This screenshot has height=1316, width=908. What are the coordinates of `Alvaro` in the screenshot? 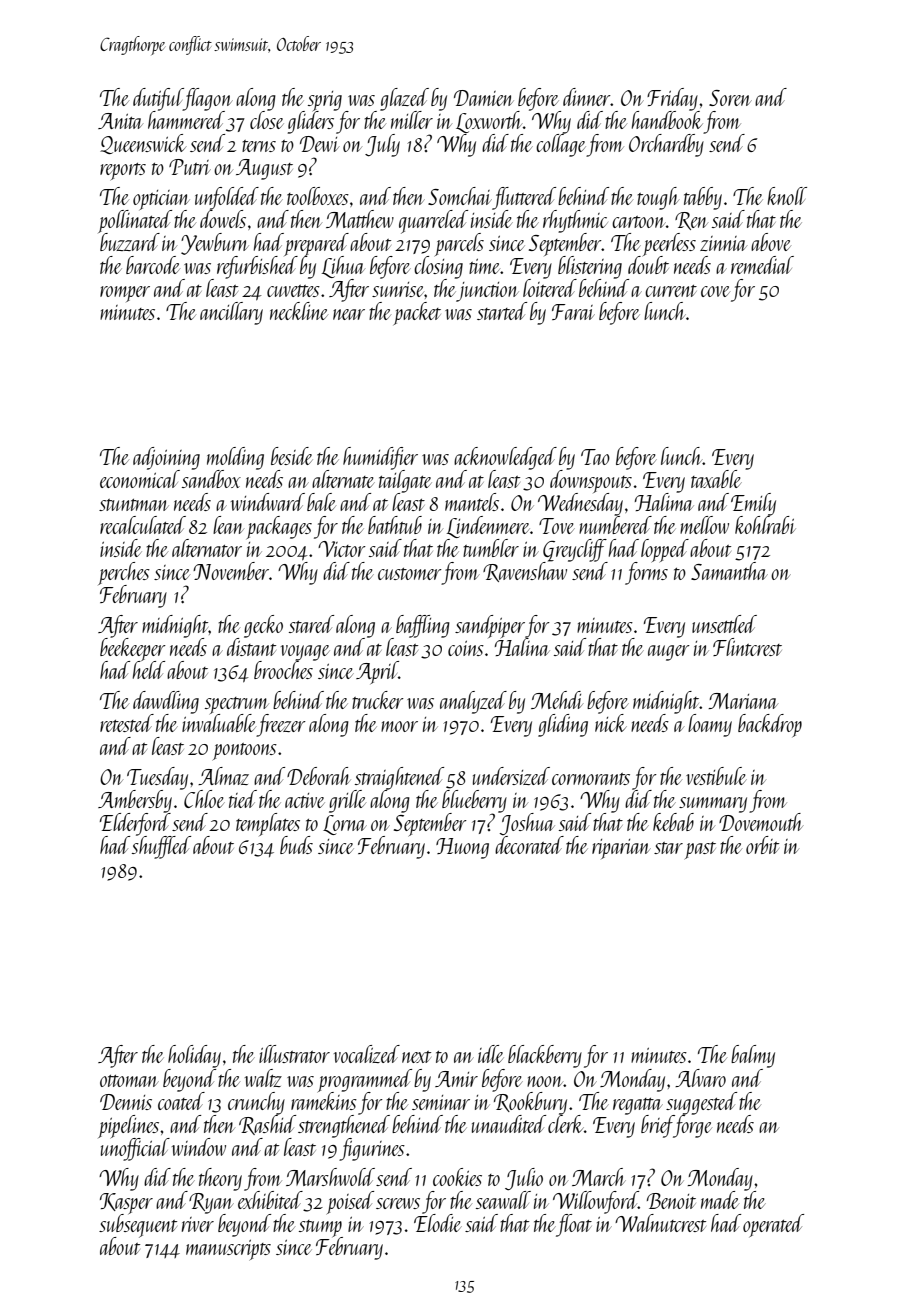 It's located at (700, 1078).
